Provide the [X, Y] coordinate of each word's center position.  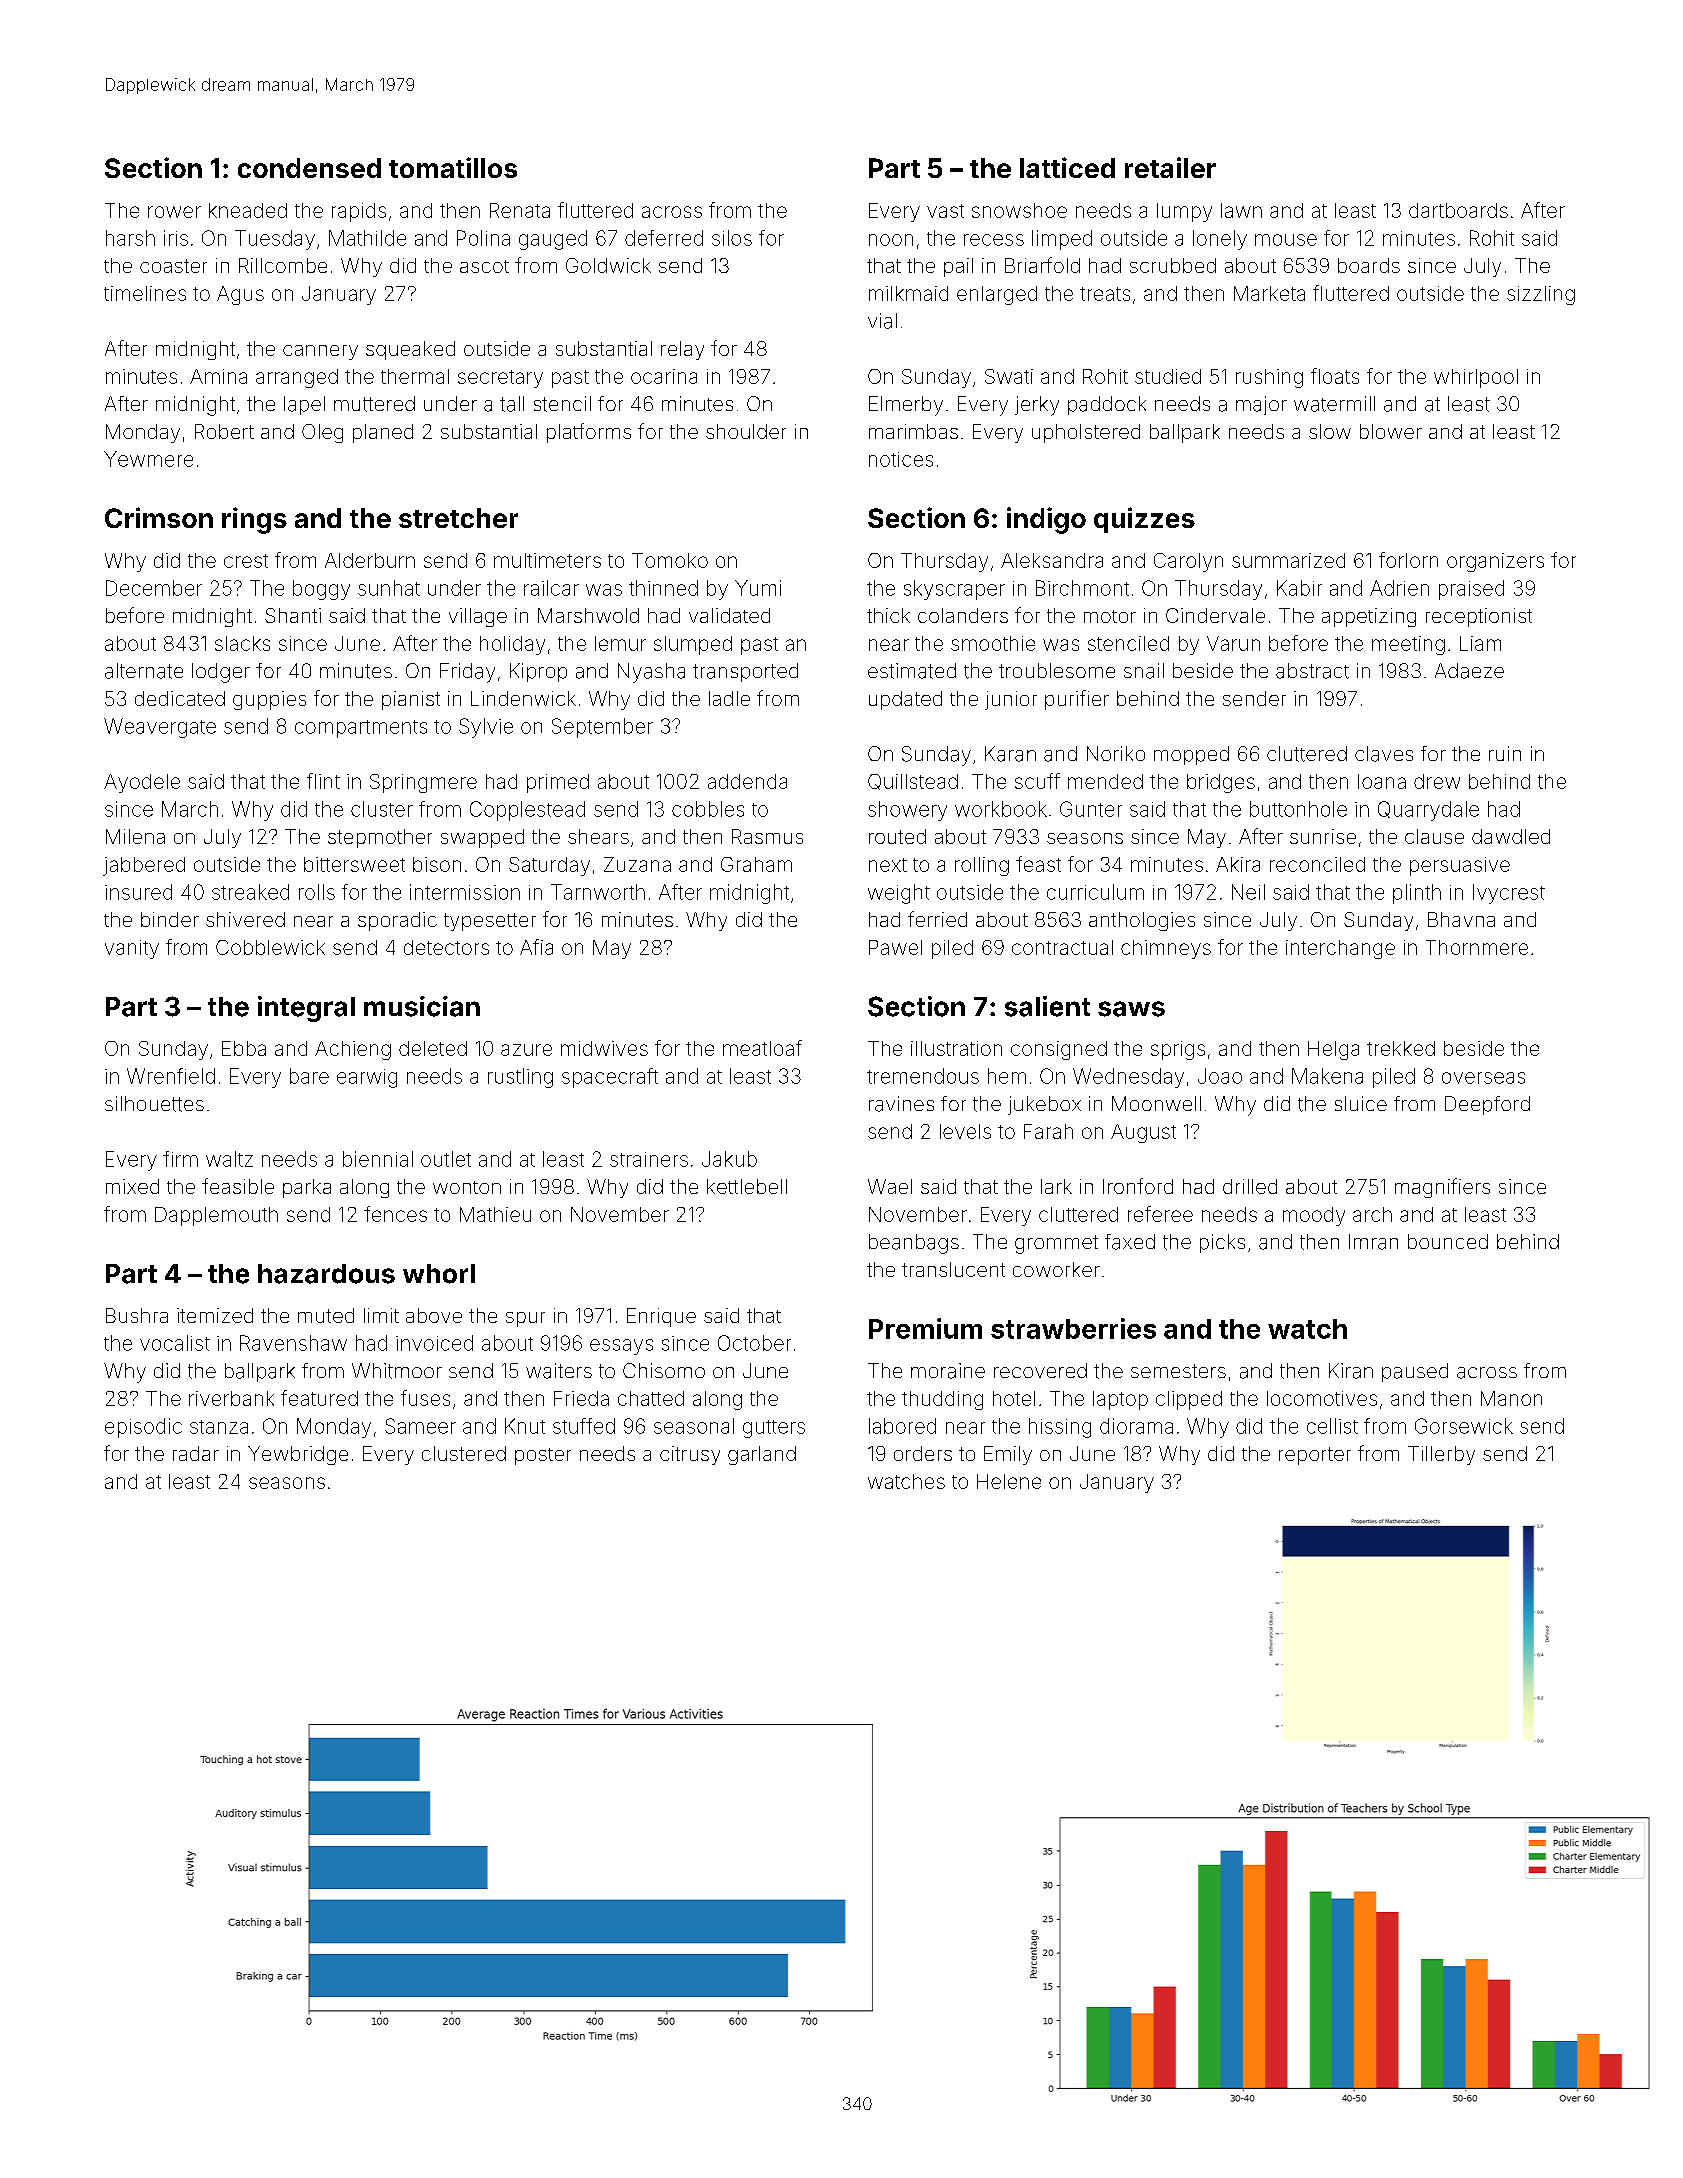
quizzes [1144, 520]
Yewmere [148, 459]
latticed [1067, 167]
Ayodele [142, 783]
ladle [729, 698]
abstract [1312, 671]
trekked [1401, 1048]
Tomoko [670, 560]
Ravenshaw [293, 1343]
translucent [953, 1269]
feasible [238, 1186]
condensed [309, 168]
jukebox [1044, 1105]
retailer [1170, 167]
